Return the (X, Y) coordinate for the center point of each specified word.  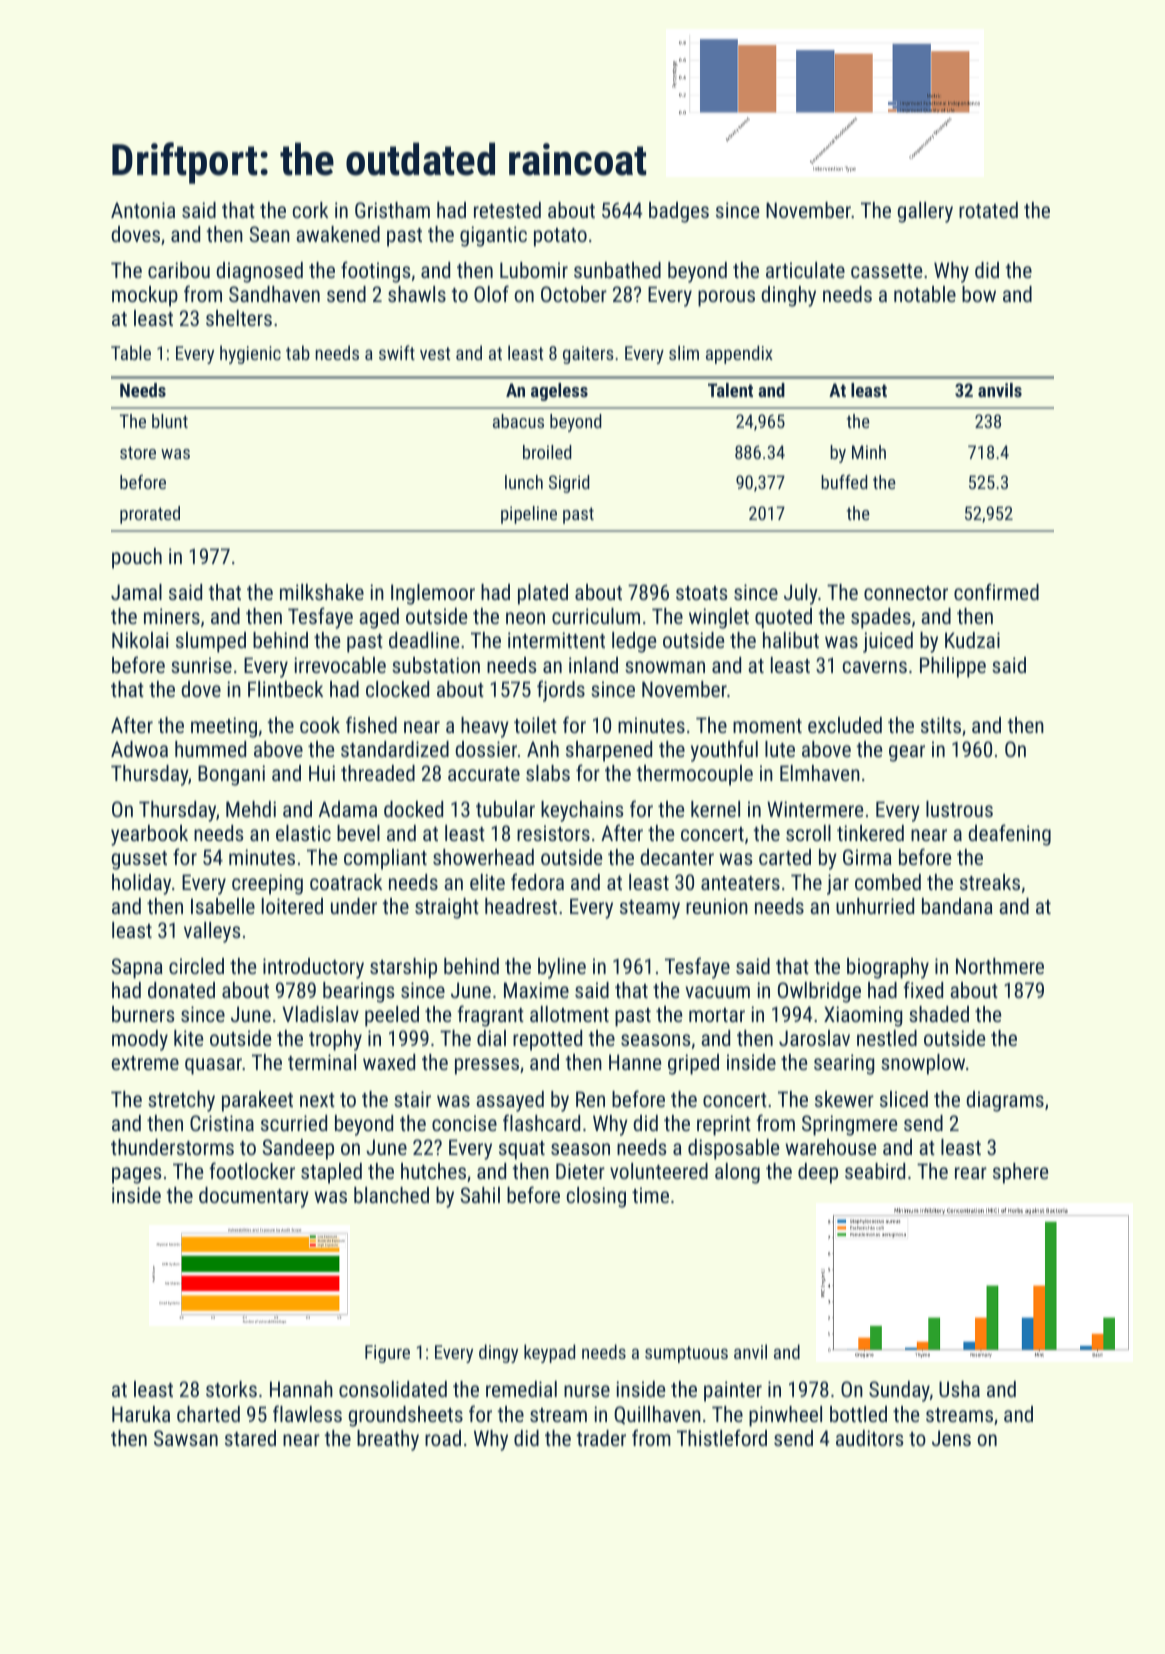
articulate (805, 270)
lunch (524, 482)
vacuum (717, 992)
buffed (844, 482)
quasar (213, 1066)
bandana (957, 906)
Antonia (143, 210)
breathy (388, 1440)
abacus (518, 421)
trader (601, 1438)
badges (679, 212)
